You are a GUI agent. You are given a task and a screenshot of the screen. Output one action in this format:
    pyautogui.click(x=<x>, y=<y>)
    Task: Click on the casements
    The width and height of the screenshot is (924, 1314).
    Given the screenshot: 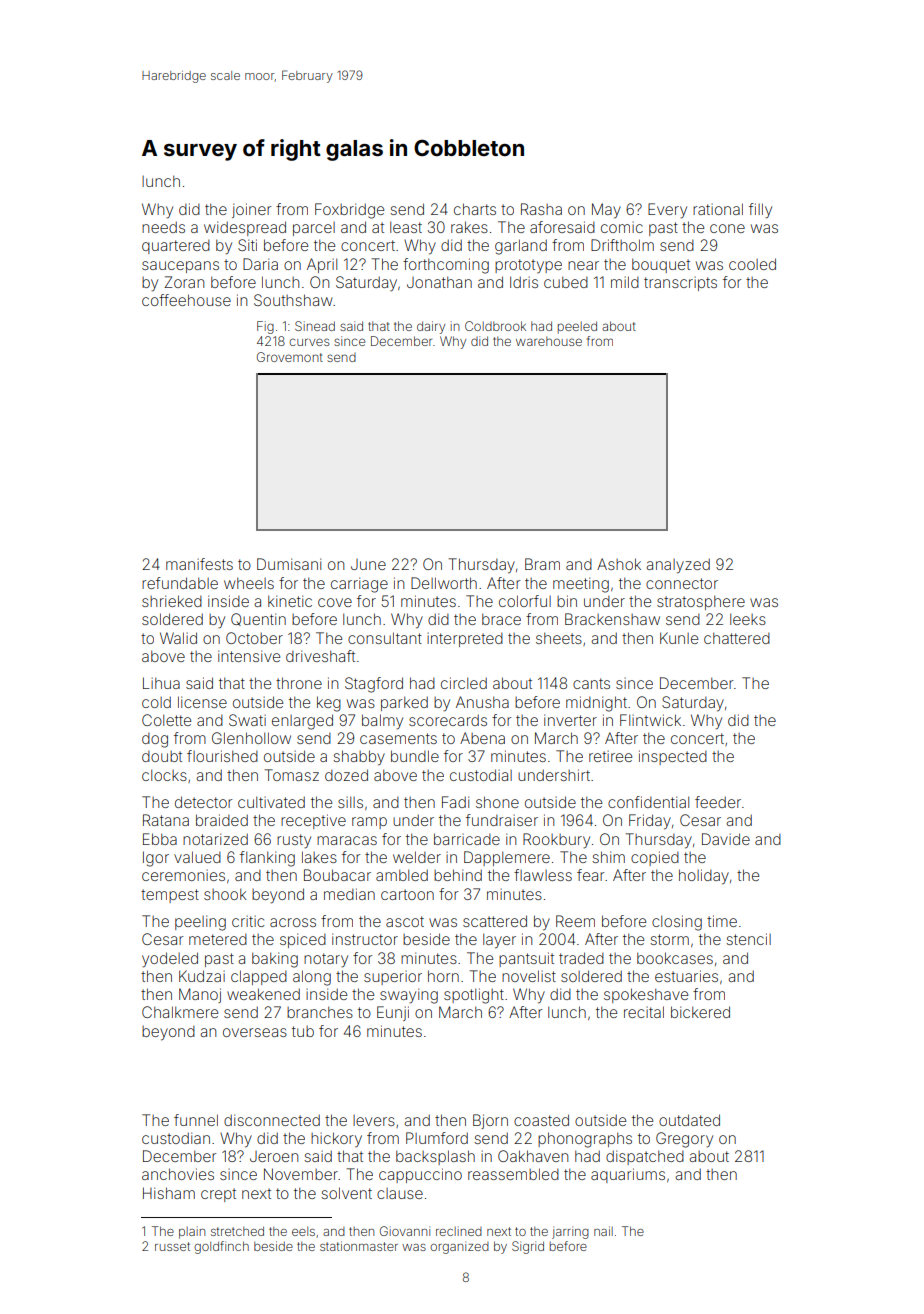 What is the action you would take?
    pyautogui.click(x=398, y=738)
